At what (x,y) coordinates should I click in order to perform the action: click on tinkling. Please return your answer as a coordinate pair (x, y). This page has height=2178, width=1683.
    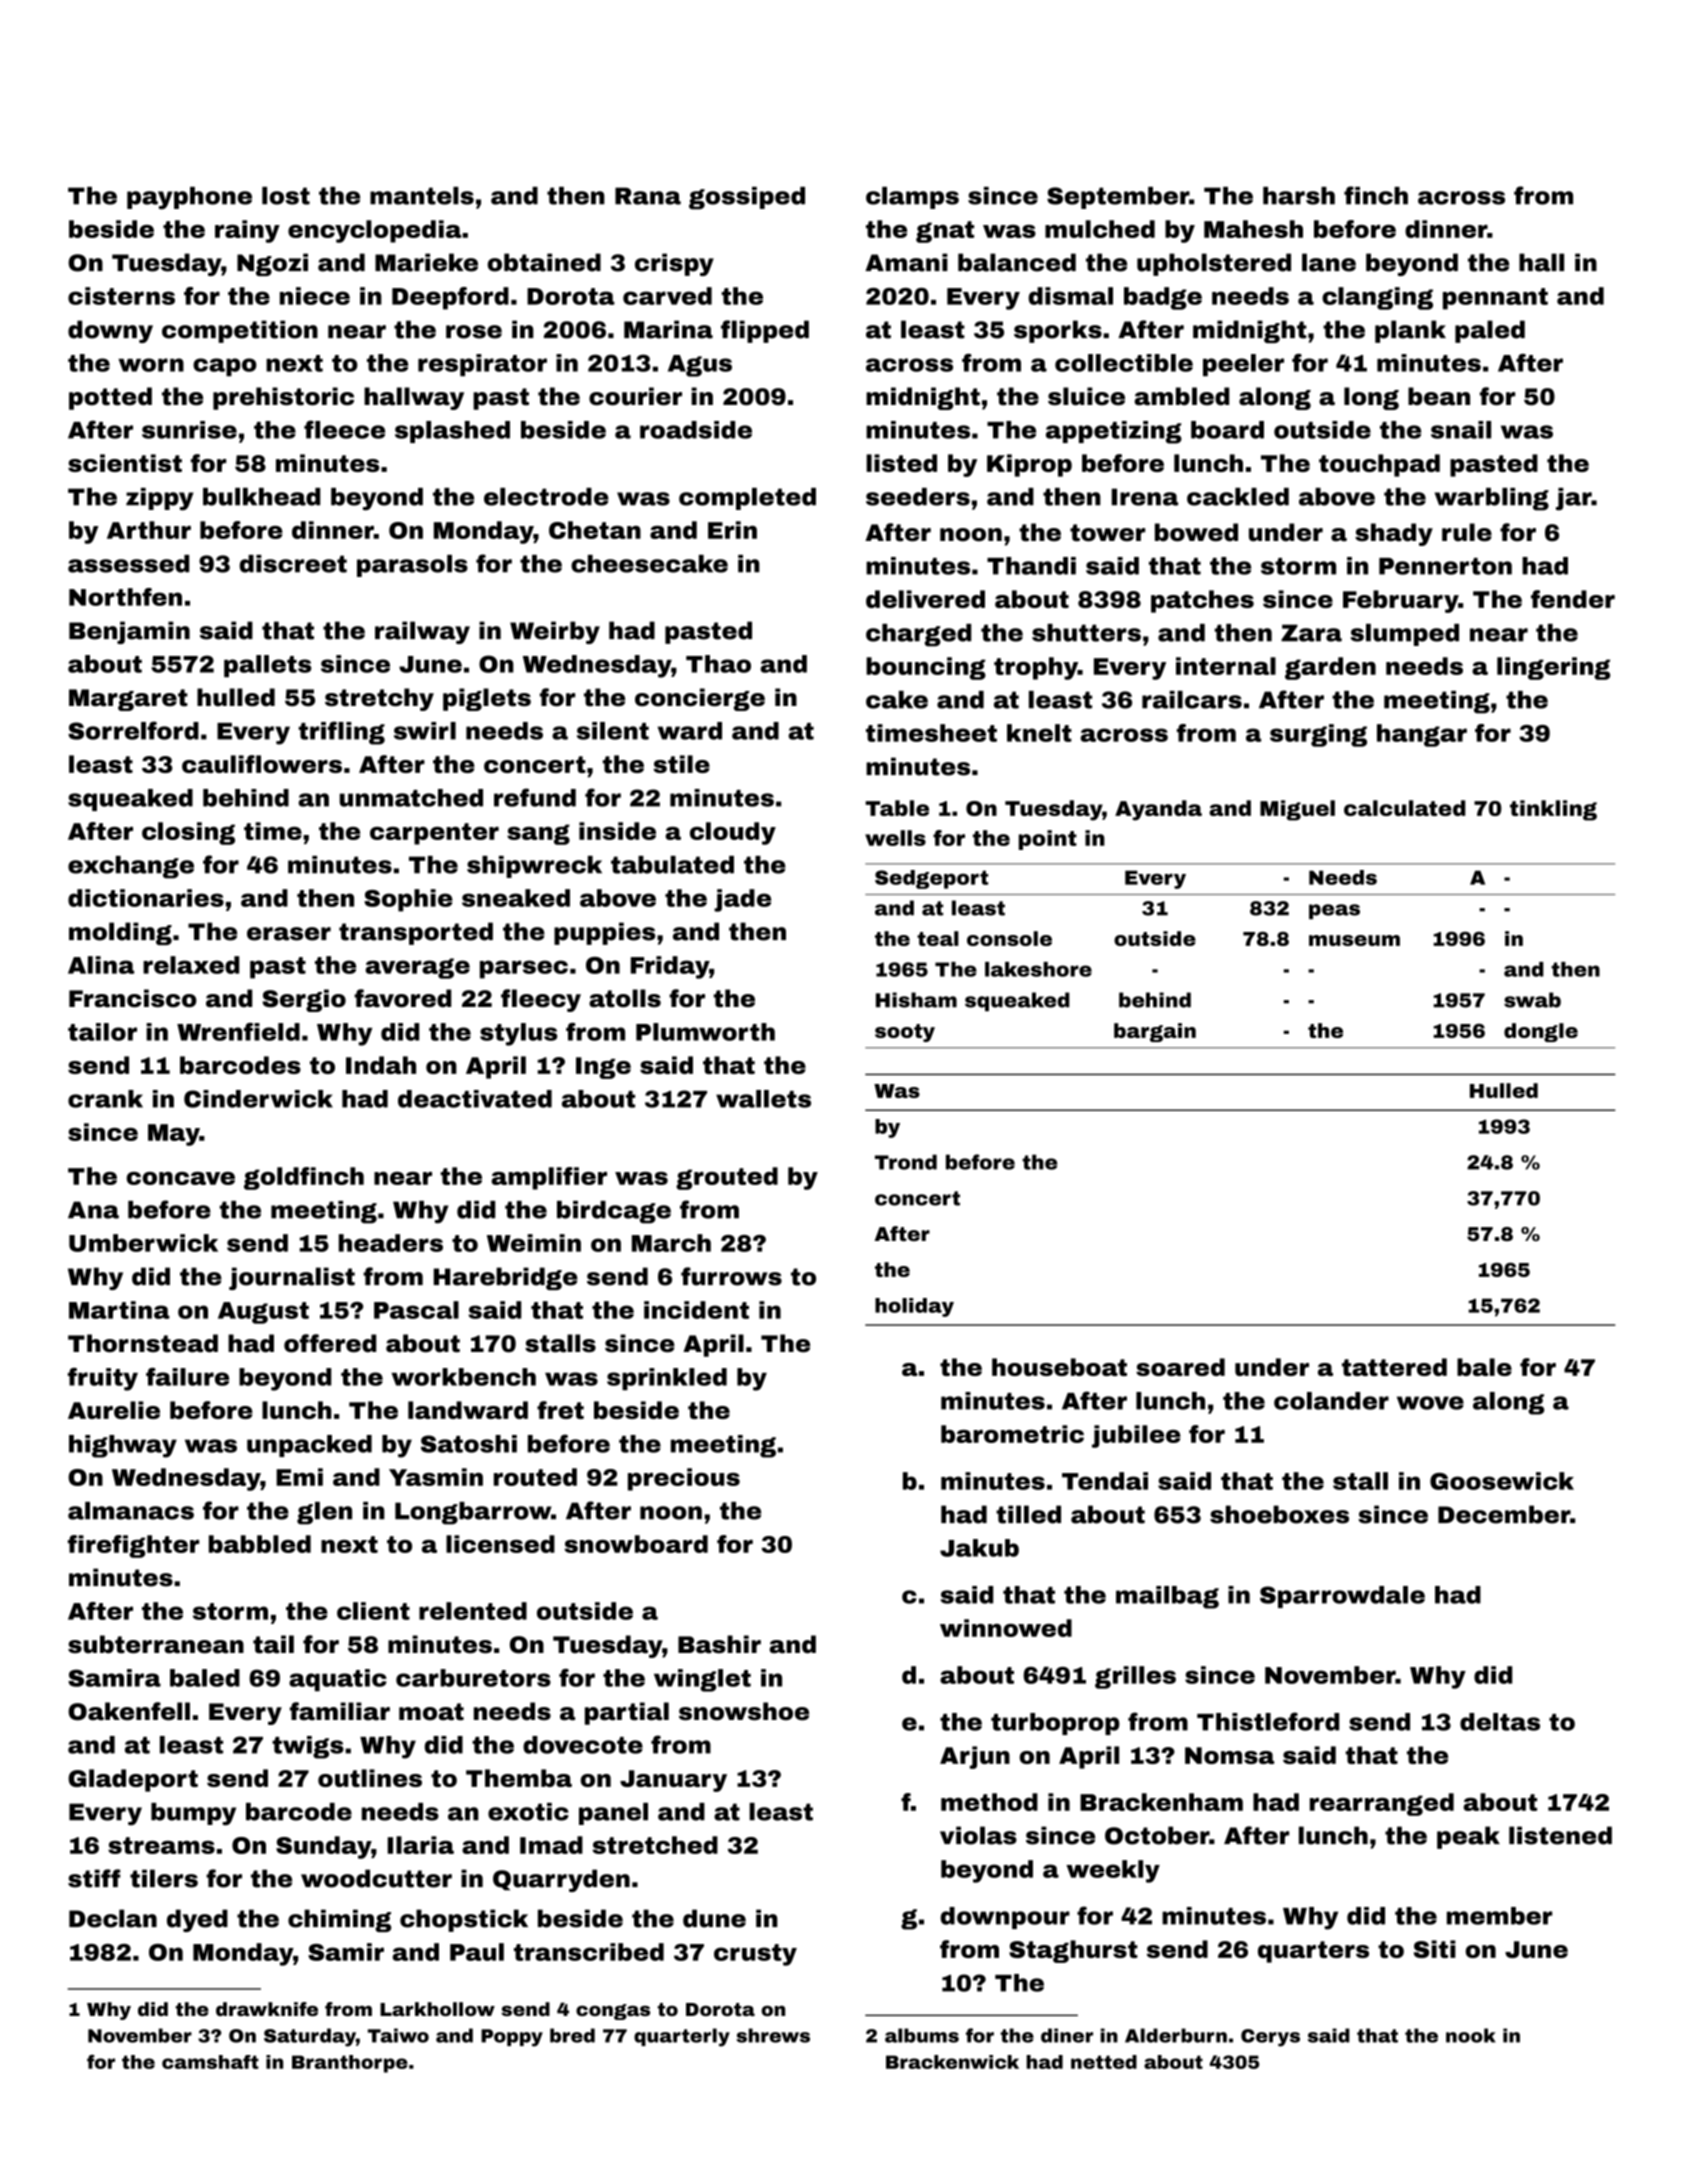
    Looking at the image, I should click on (1553, 810).
